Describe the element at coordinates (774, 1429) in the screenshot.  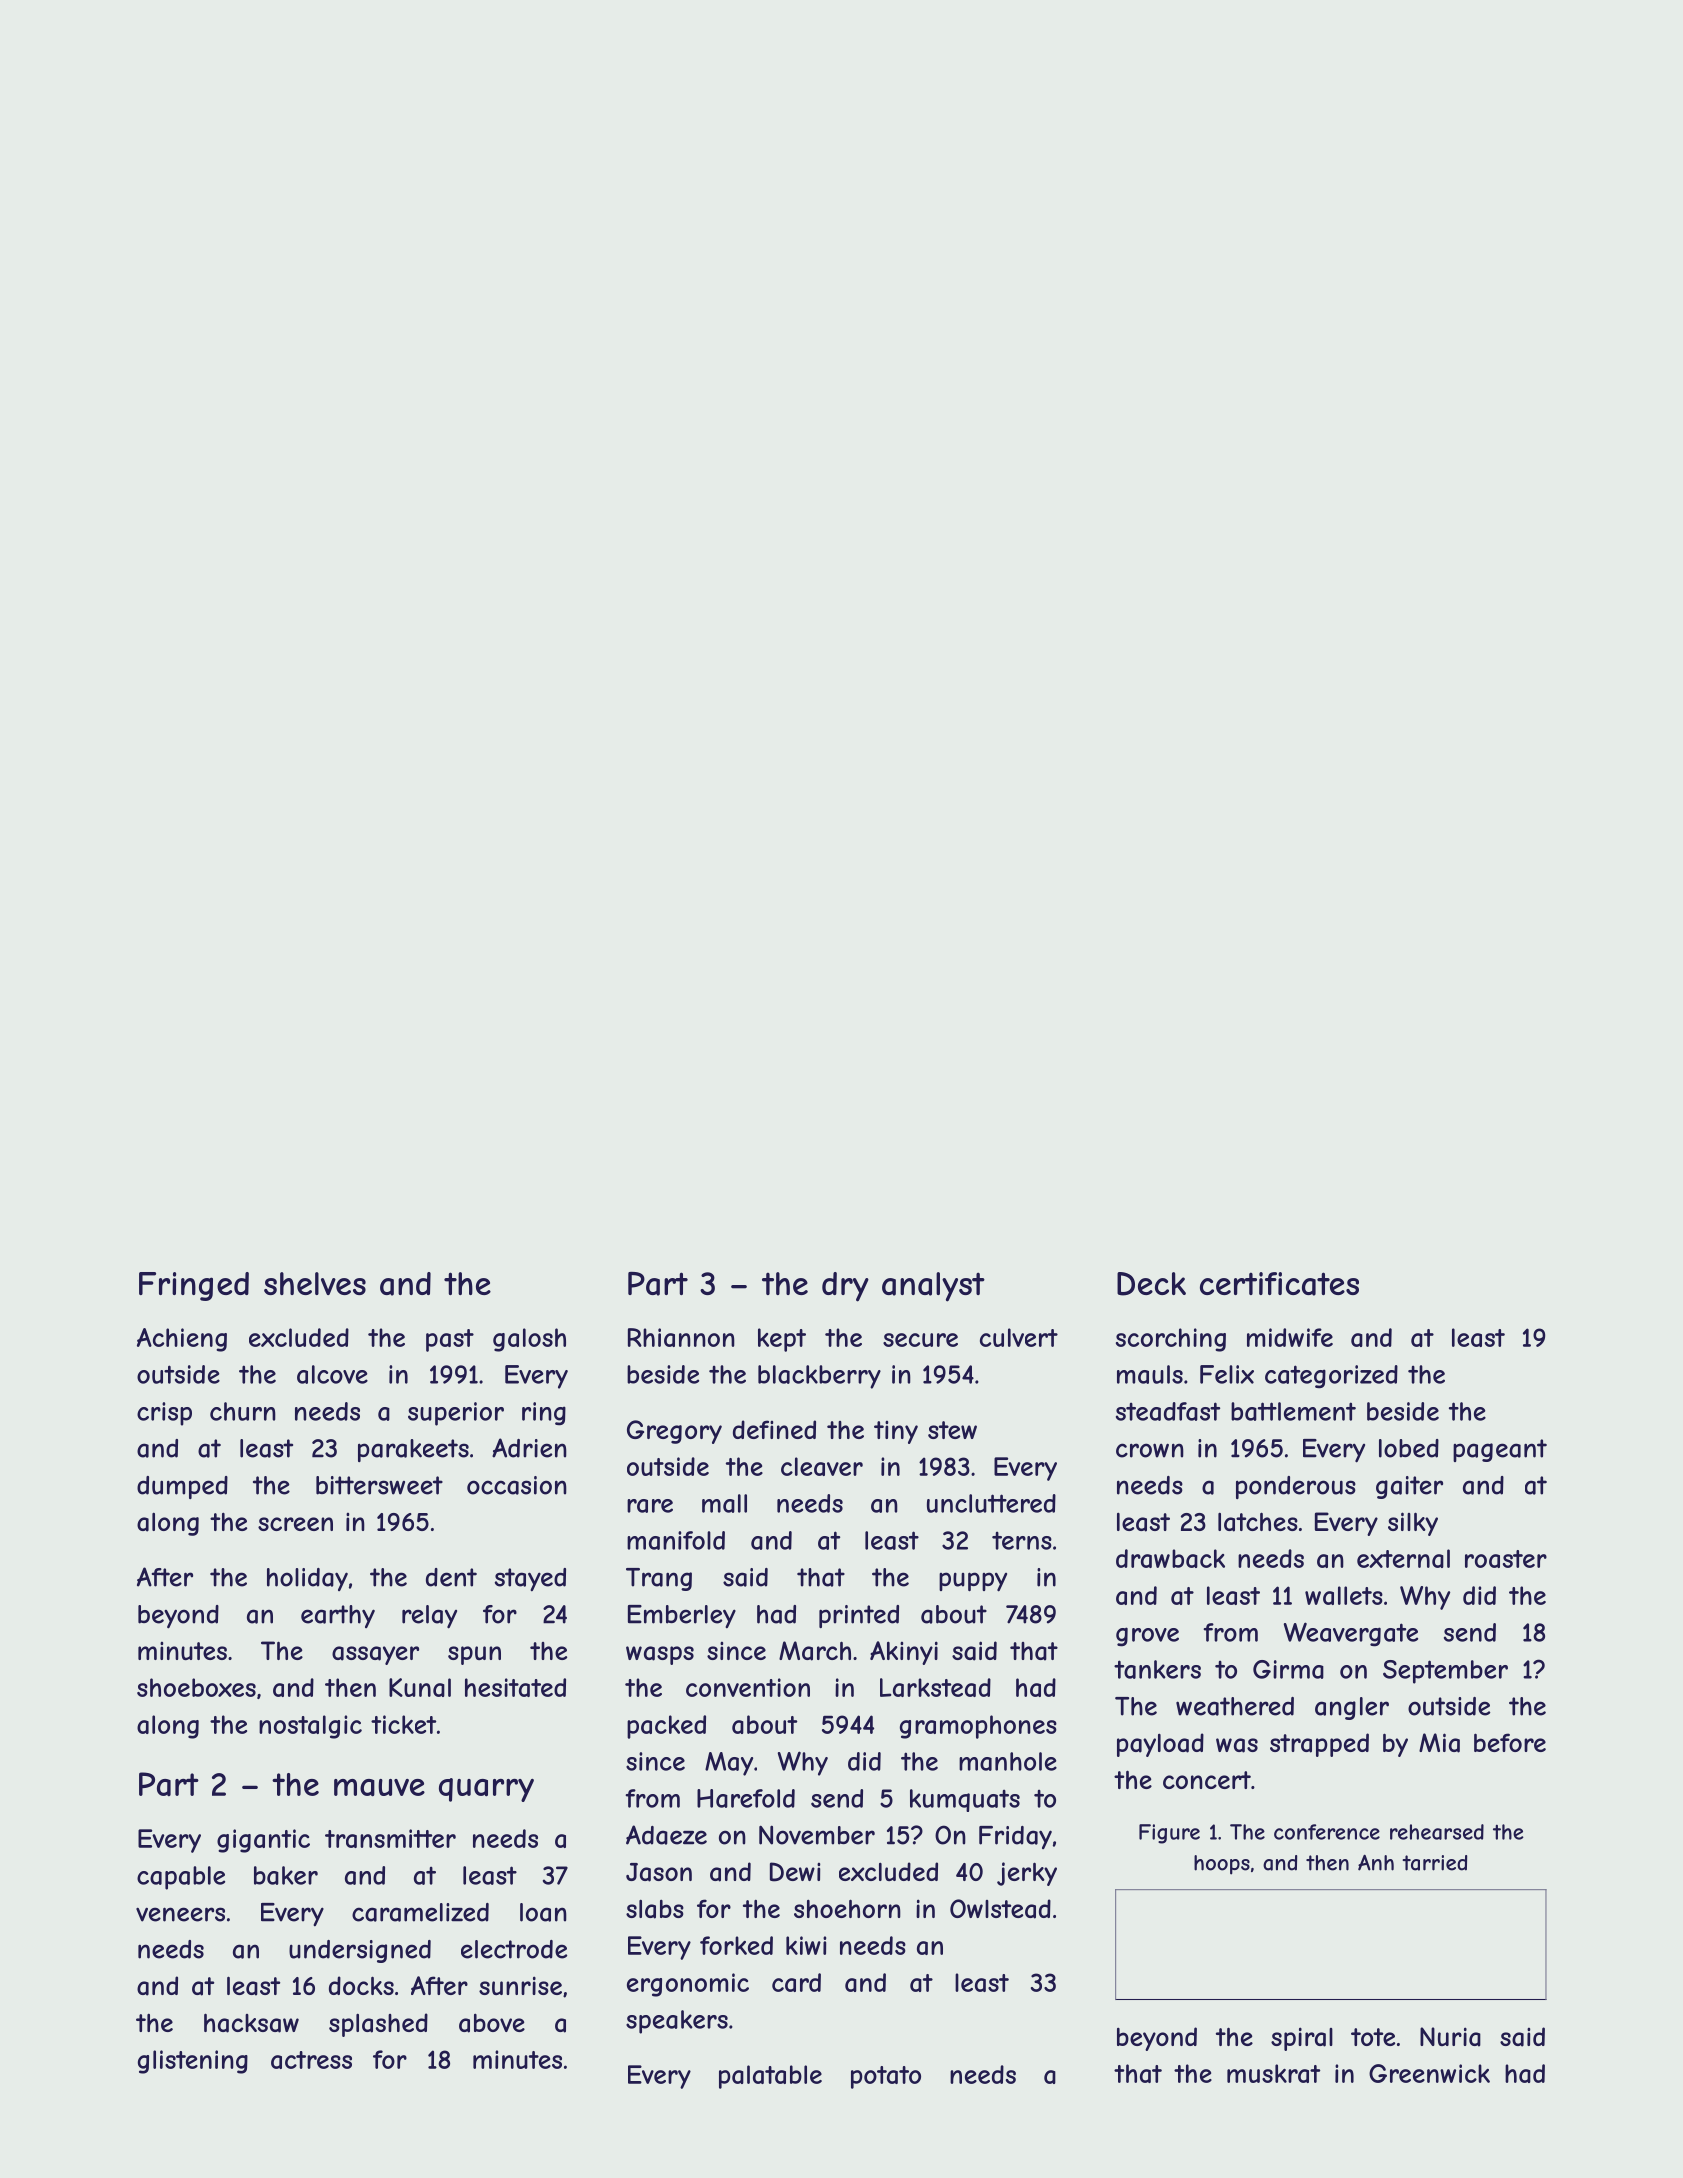
I see `defined` at that location.
